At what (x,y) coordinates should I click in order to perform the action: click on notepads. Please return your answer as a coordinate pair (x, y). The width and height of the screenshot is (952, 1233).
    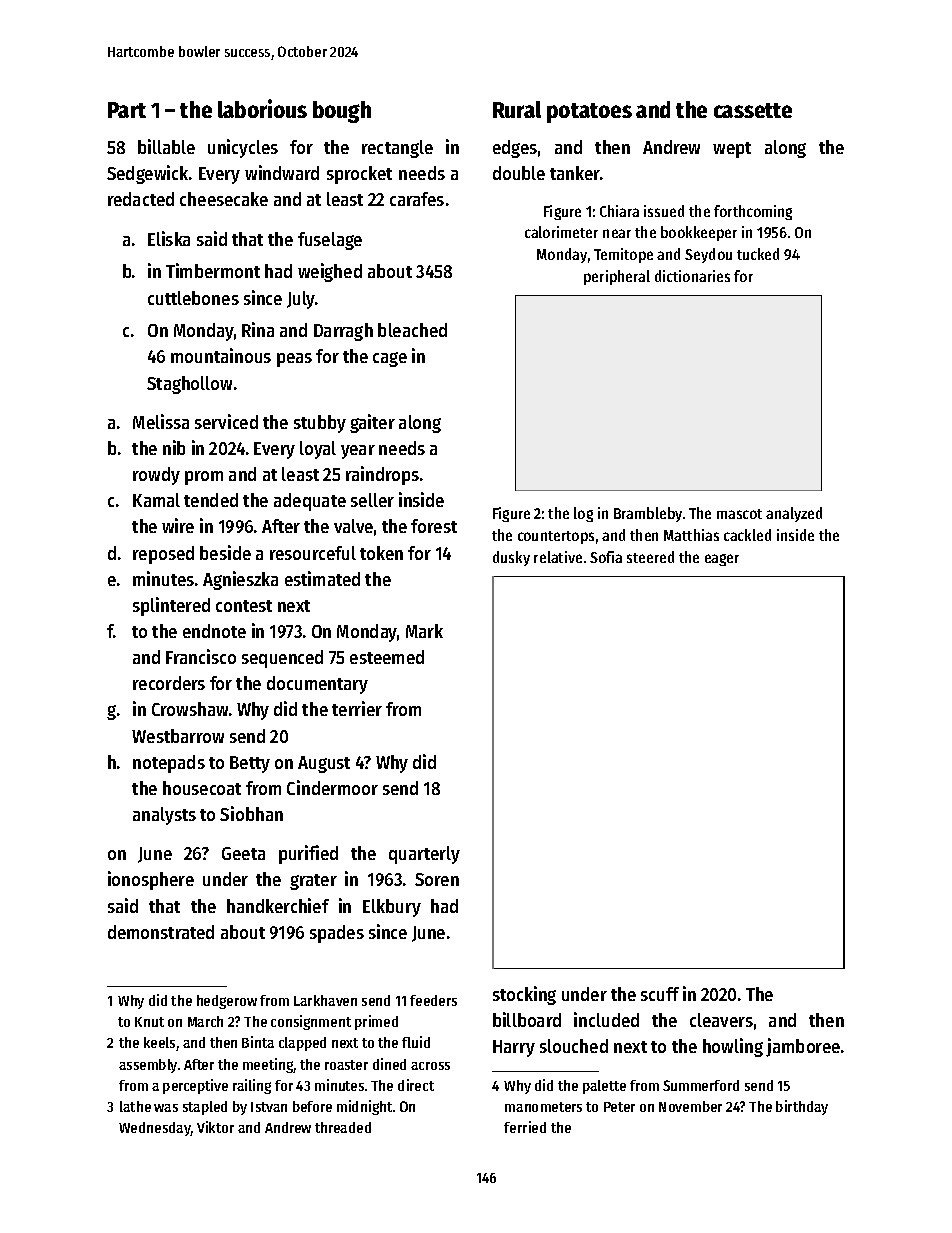
    Looking at the image, I should click on (169, 764).
